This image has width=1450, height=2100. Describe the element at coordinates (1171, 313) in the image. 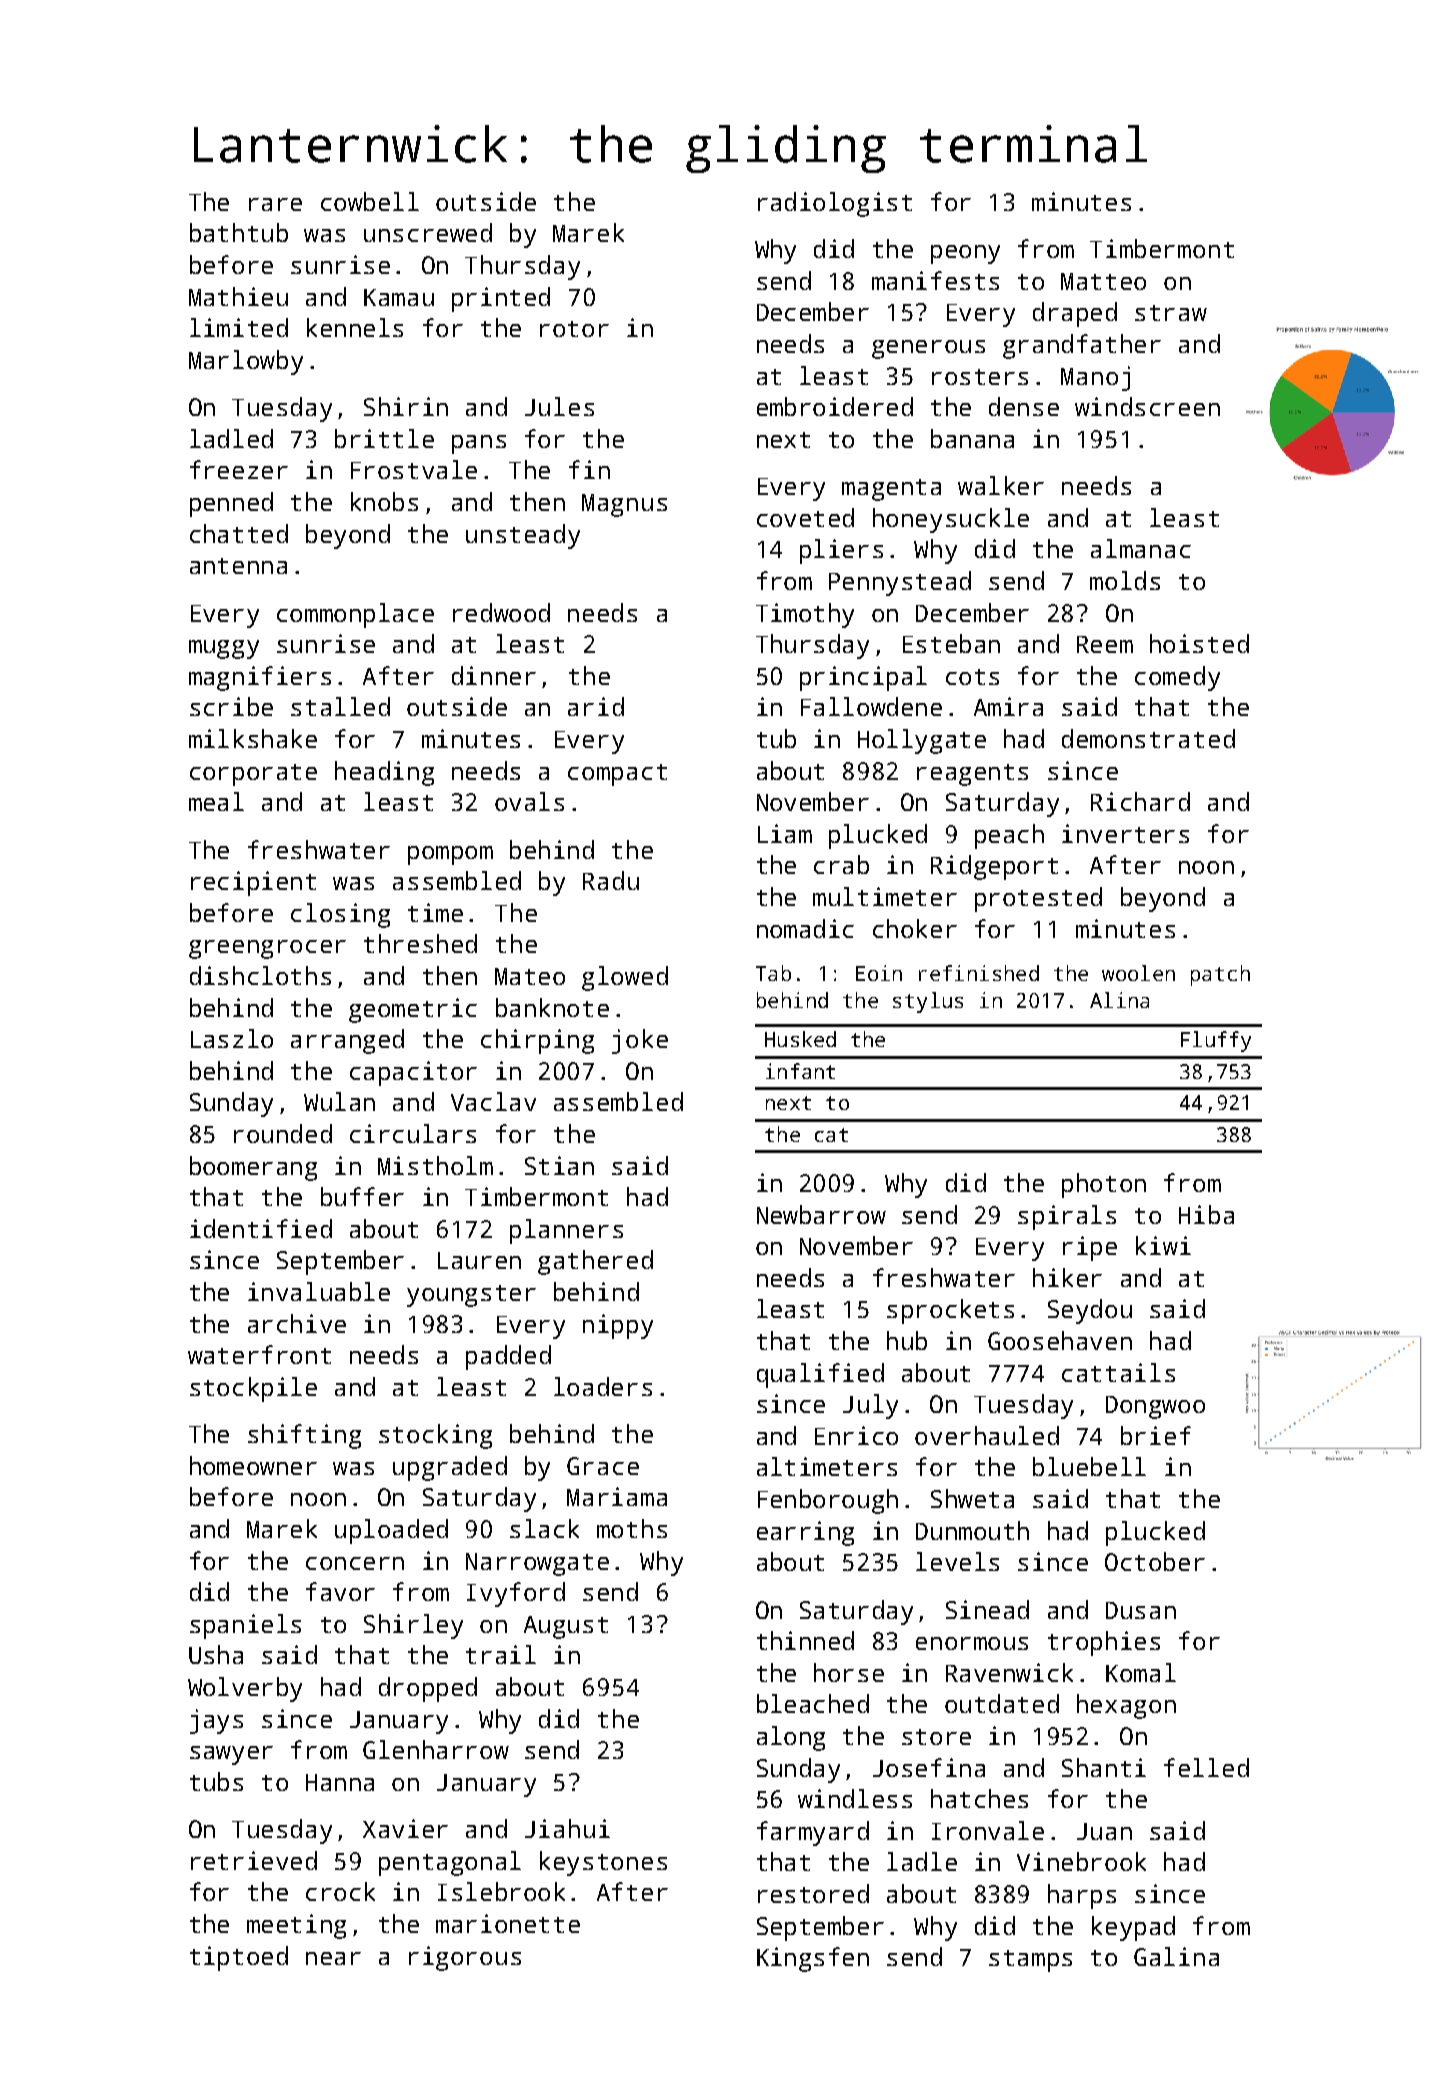

I see `straw` at that location.
